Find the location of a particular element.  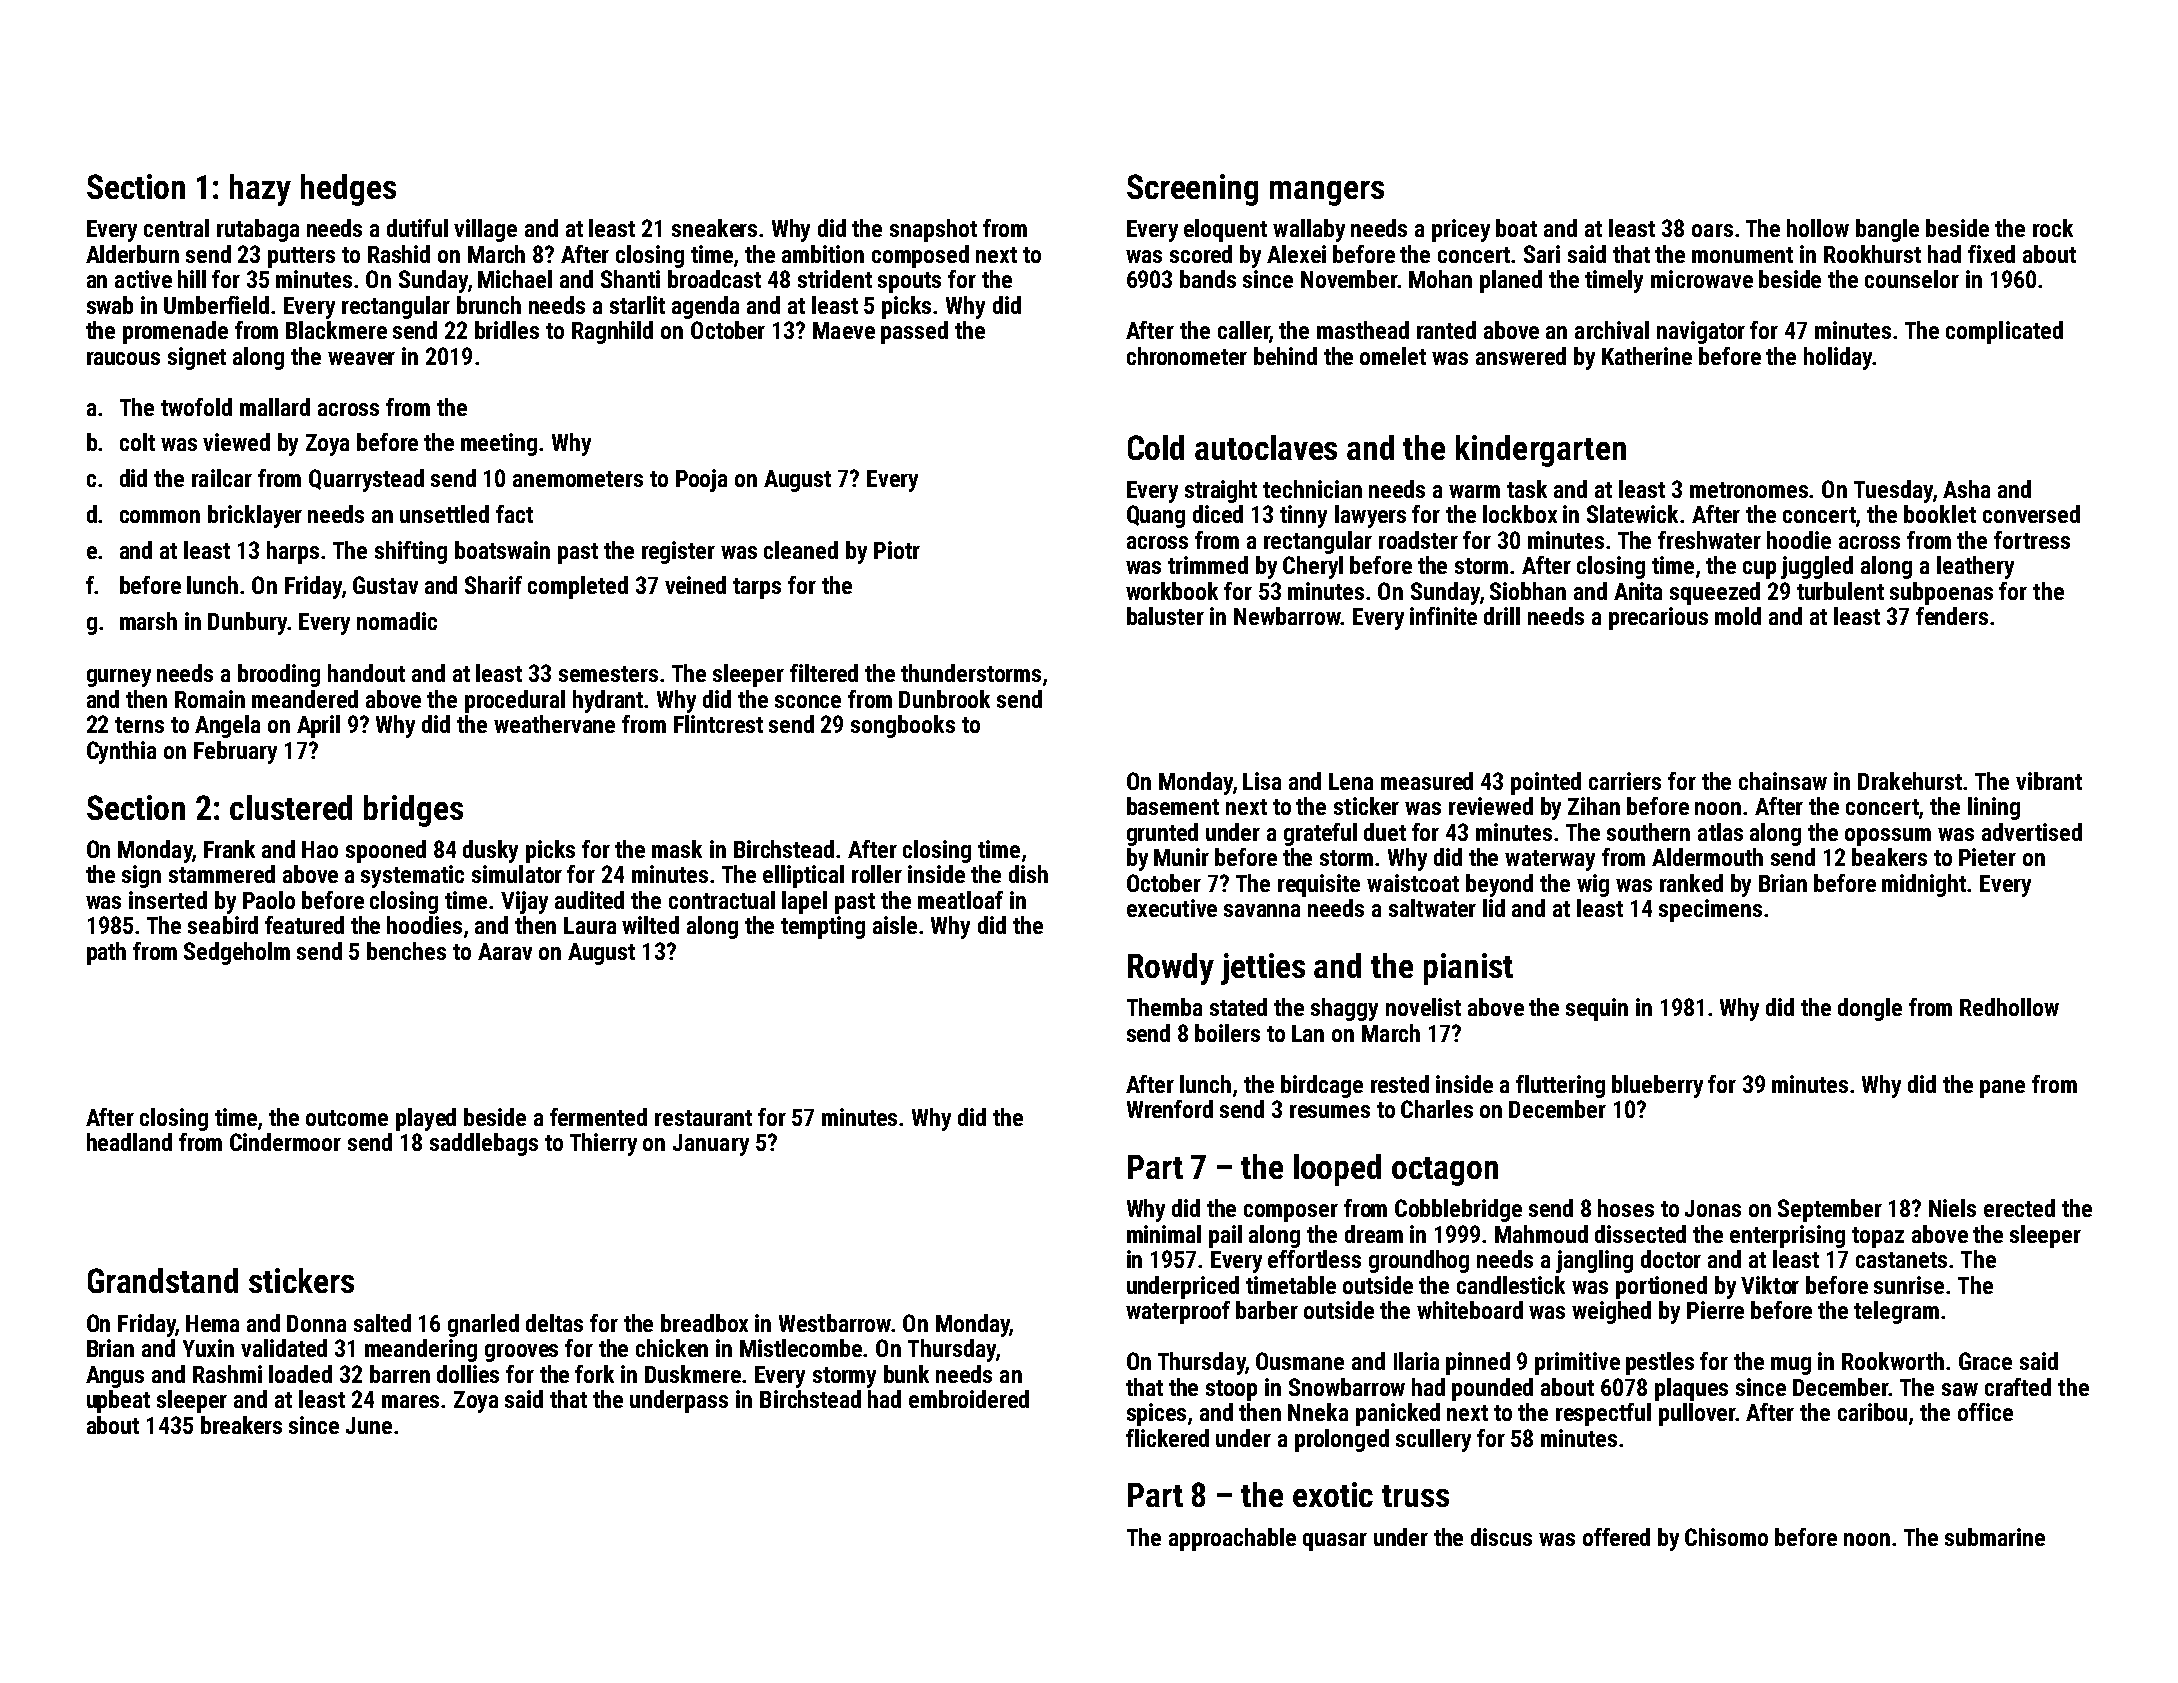

snapshot is located at coordinates (933, 230).
